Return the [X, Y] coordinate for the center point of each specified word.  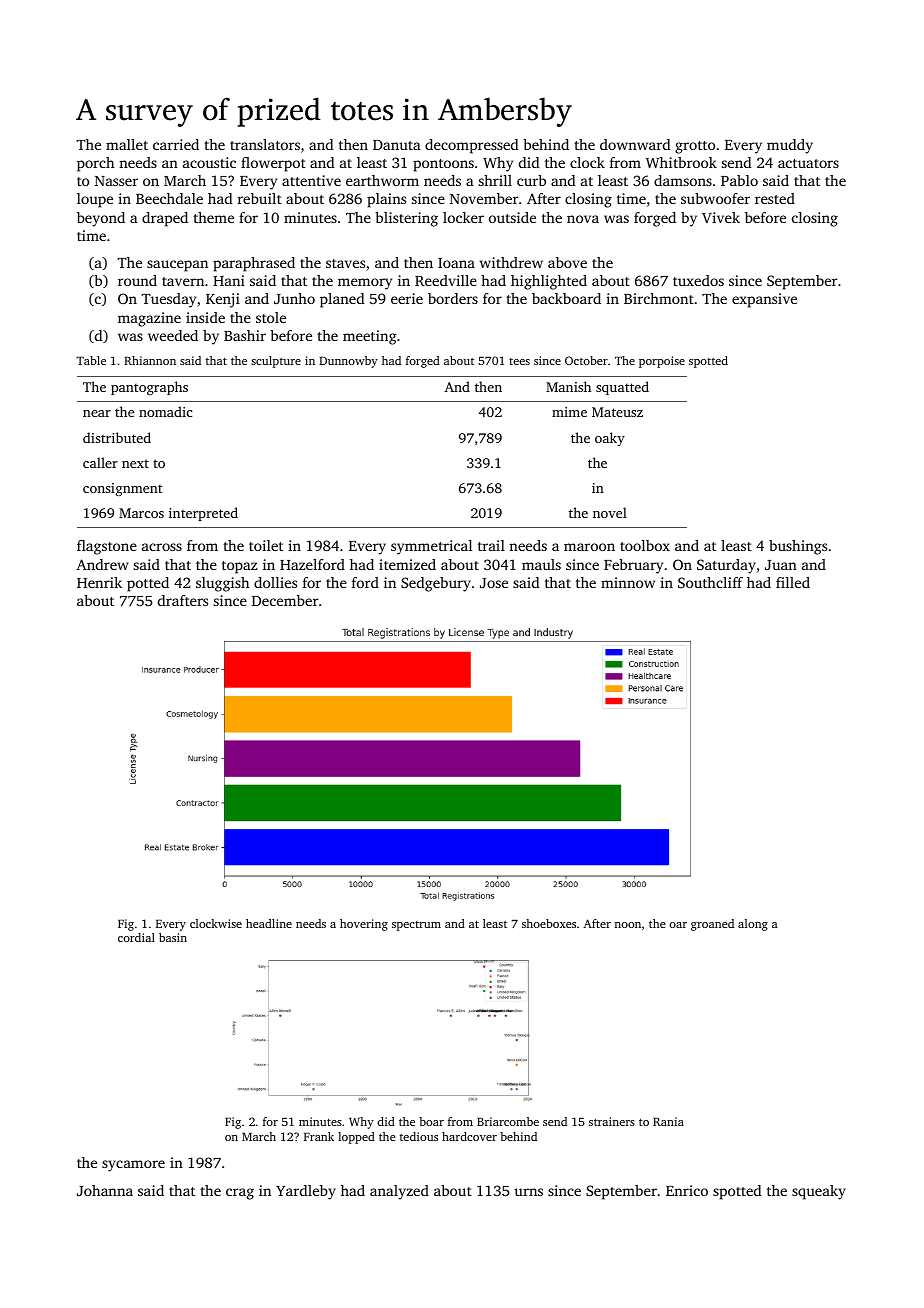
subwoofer [715, 198]
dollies [275, 582]
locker [463, 217]
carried [176, 144]
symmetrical [431, 547]
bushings [798, 547]
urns [528, 1192]
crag [240, 1194]
